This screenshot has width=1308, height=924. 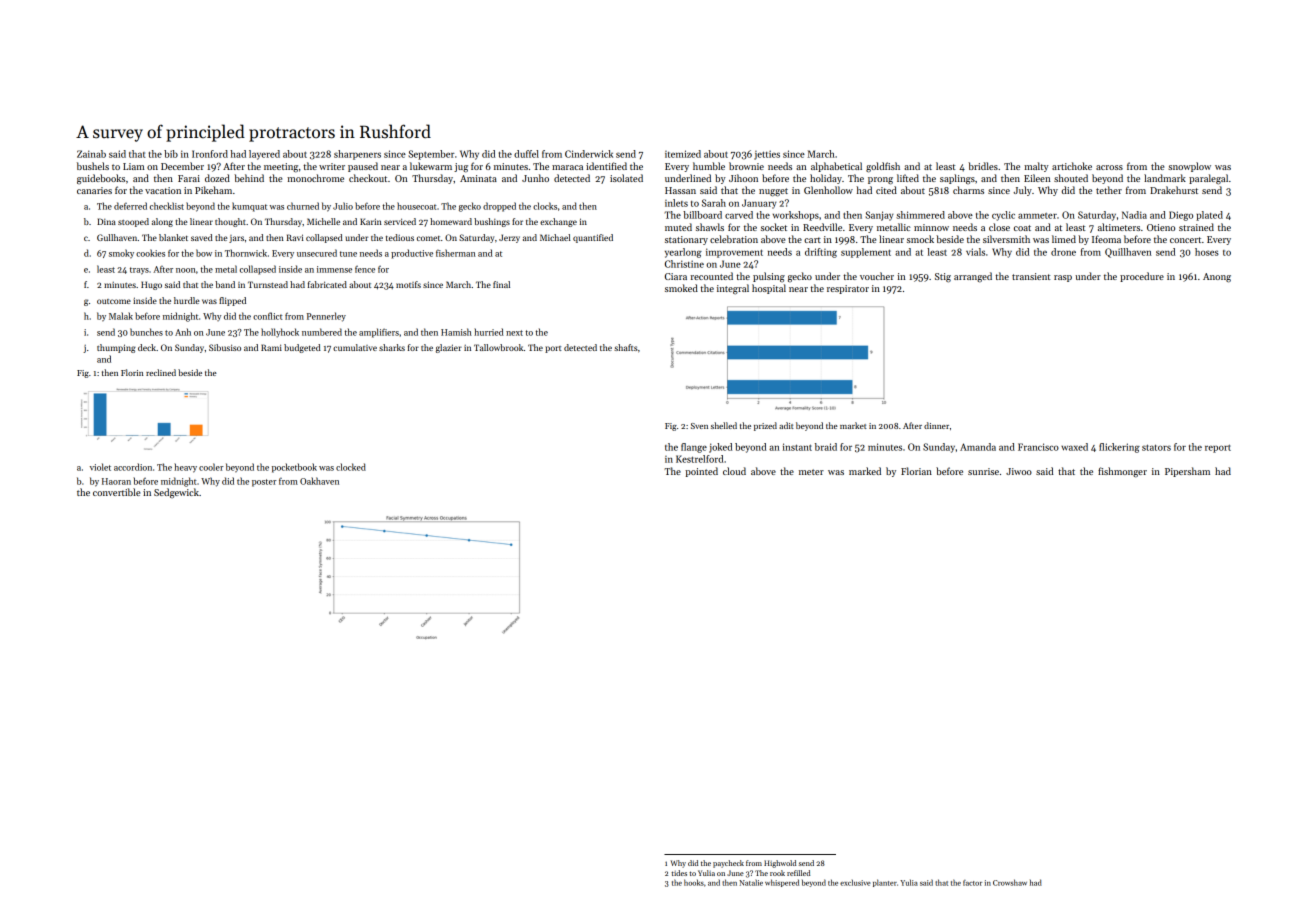 What do you see at coordinates (679, 873) in the screenshot?
I see `tides` at bounding box center [679, 873].
